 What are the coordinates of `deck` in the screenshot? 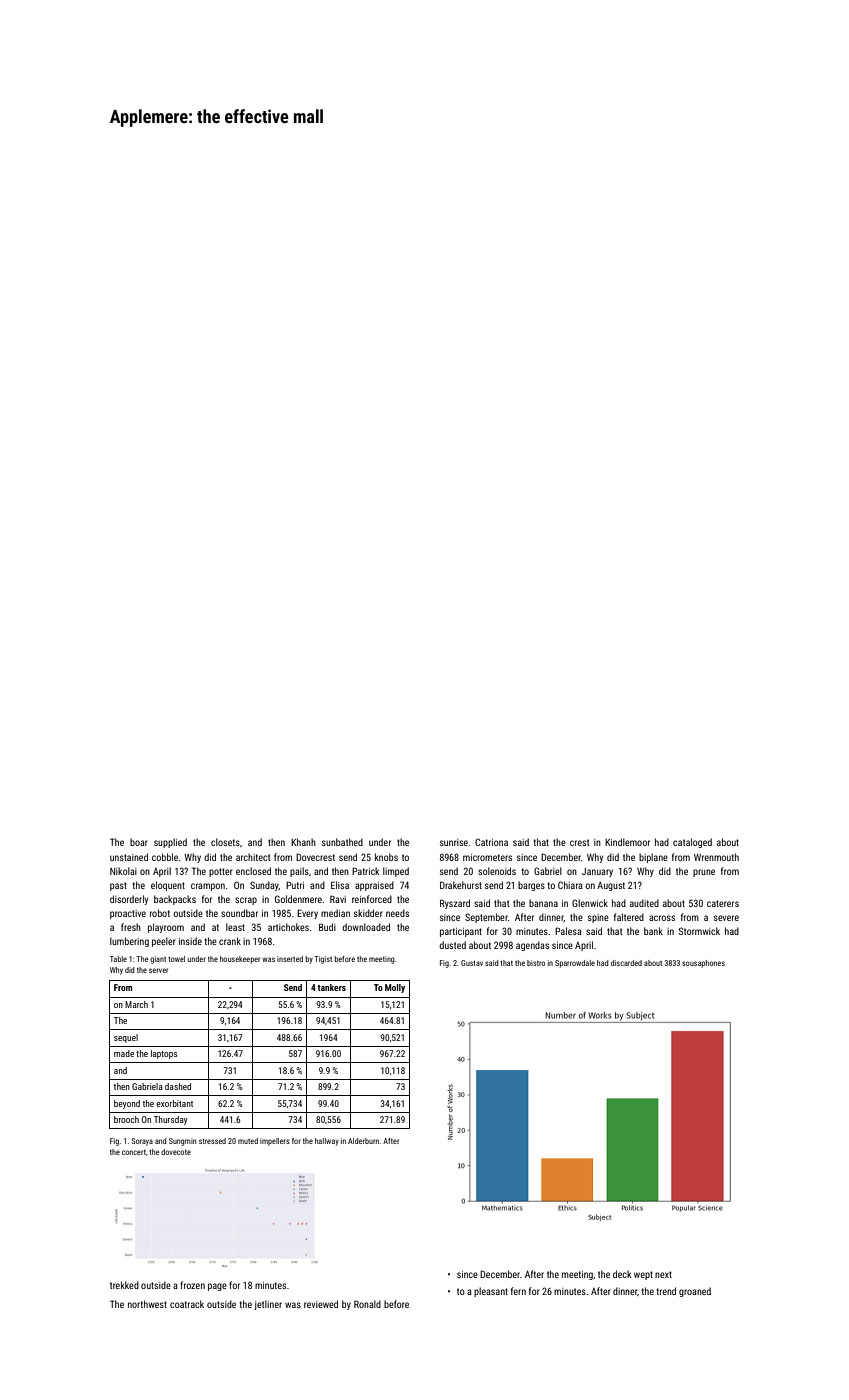 It's located at (622, 1274).
